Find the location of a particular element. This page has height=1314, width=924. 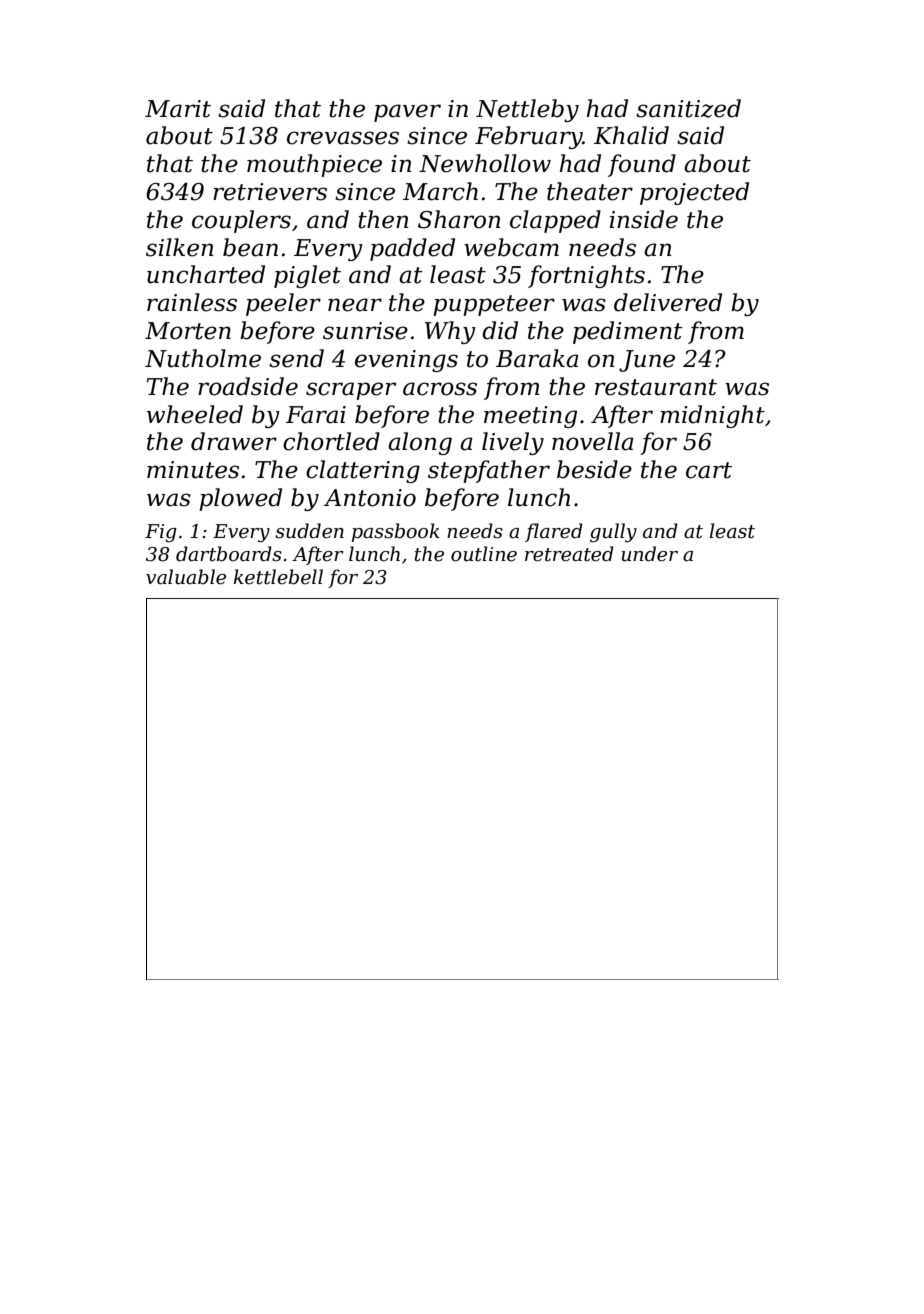

March is located at coordinates (440, 191).
